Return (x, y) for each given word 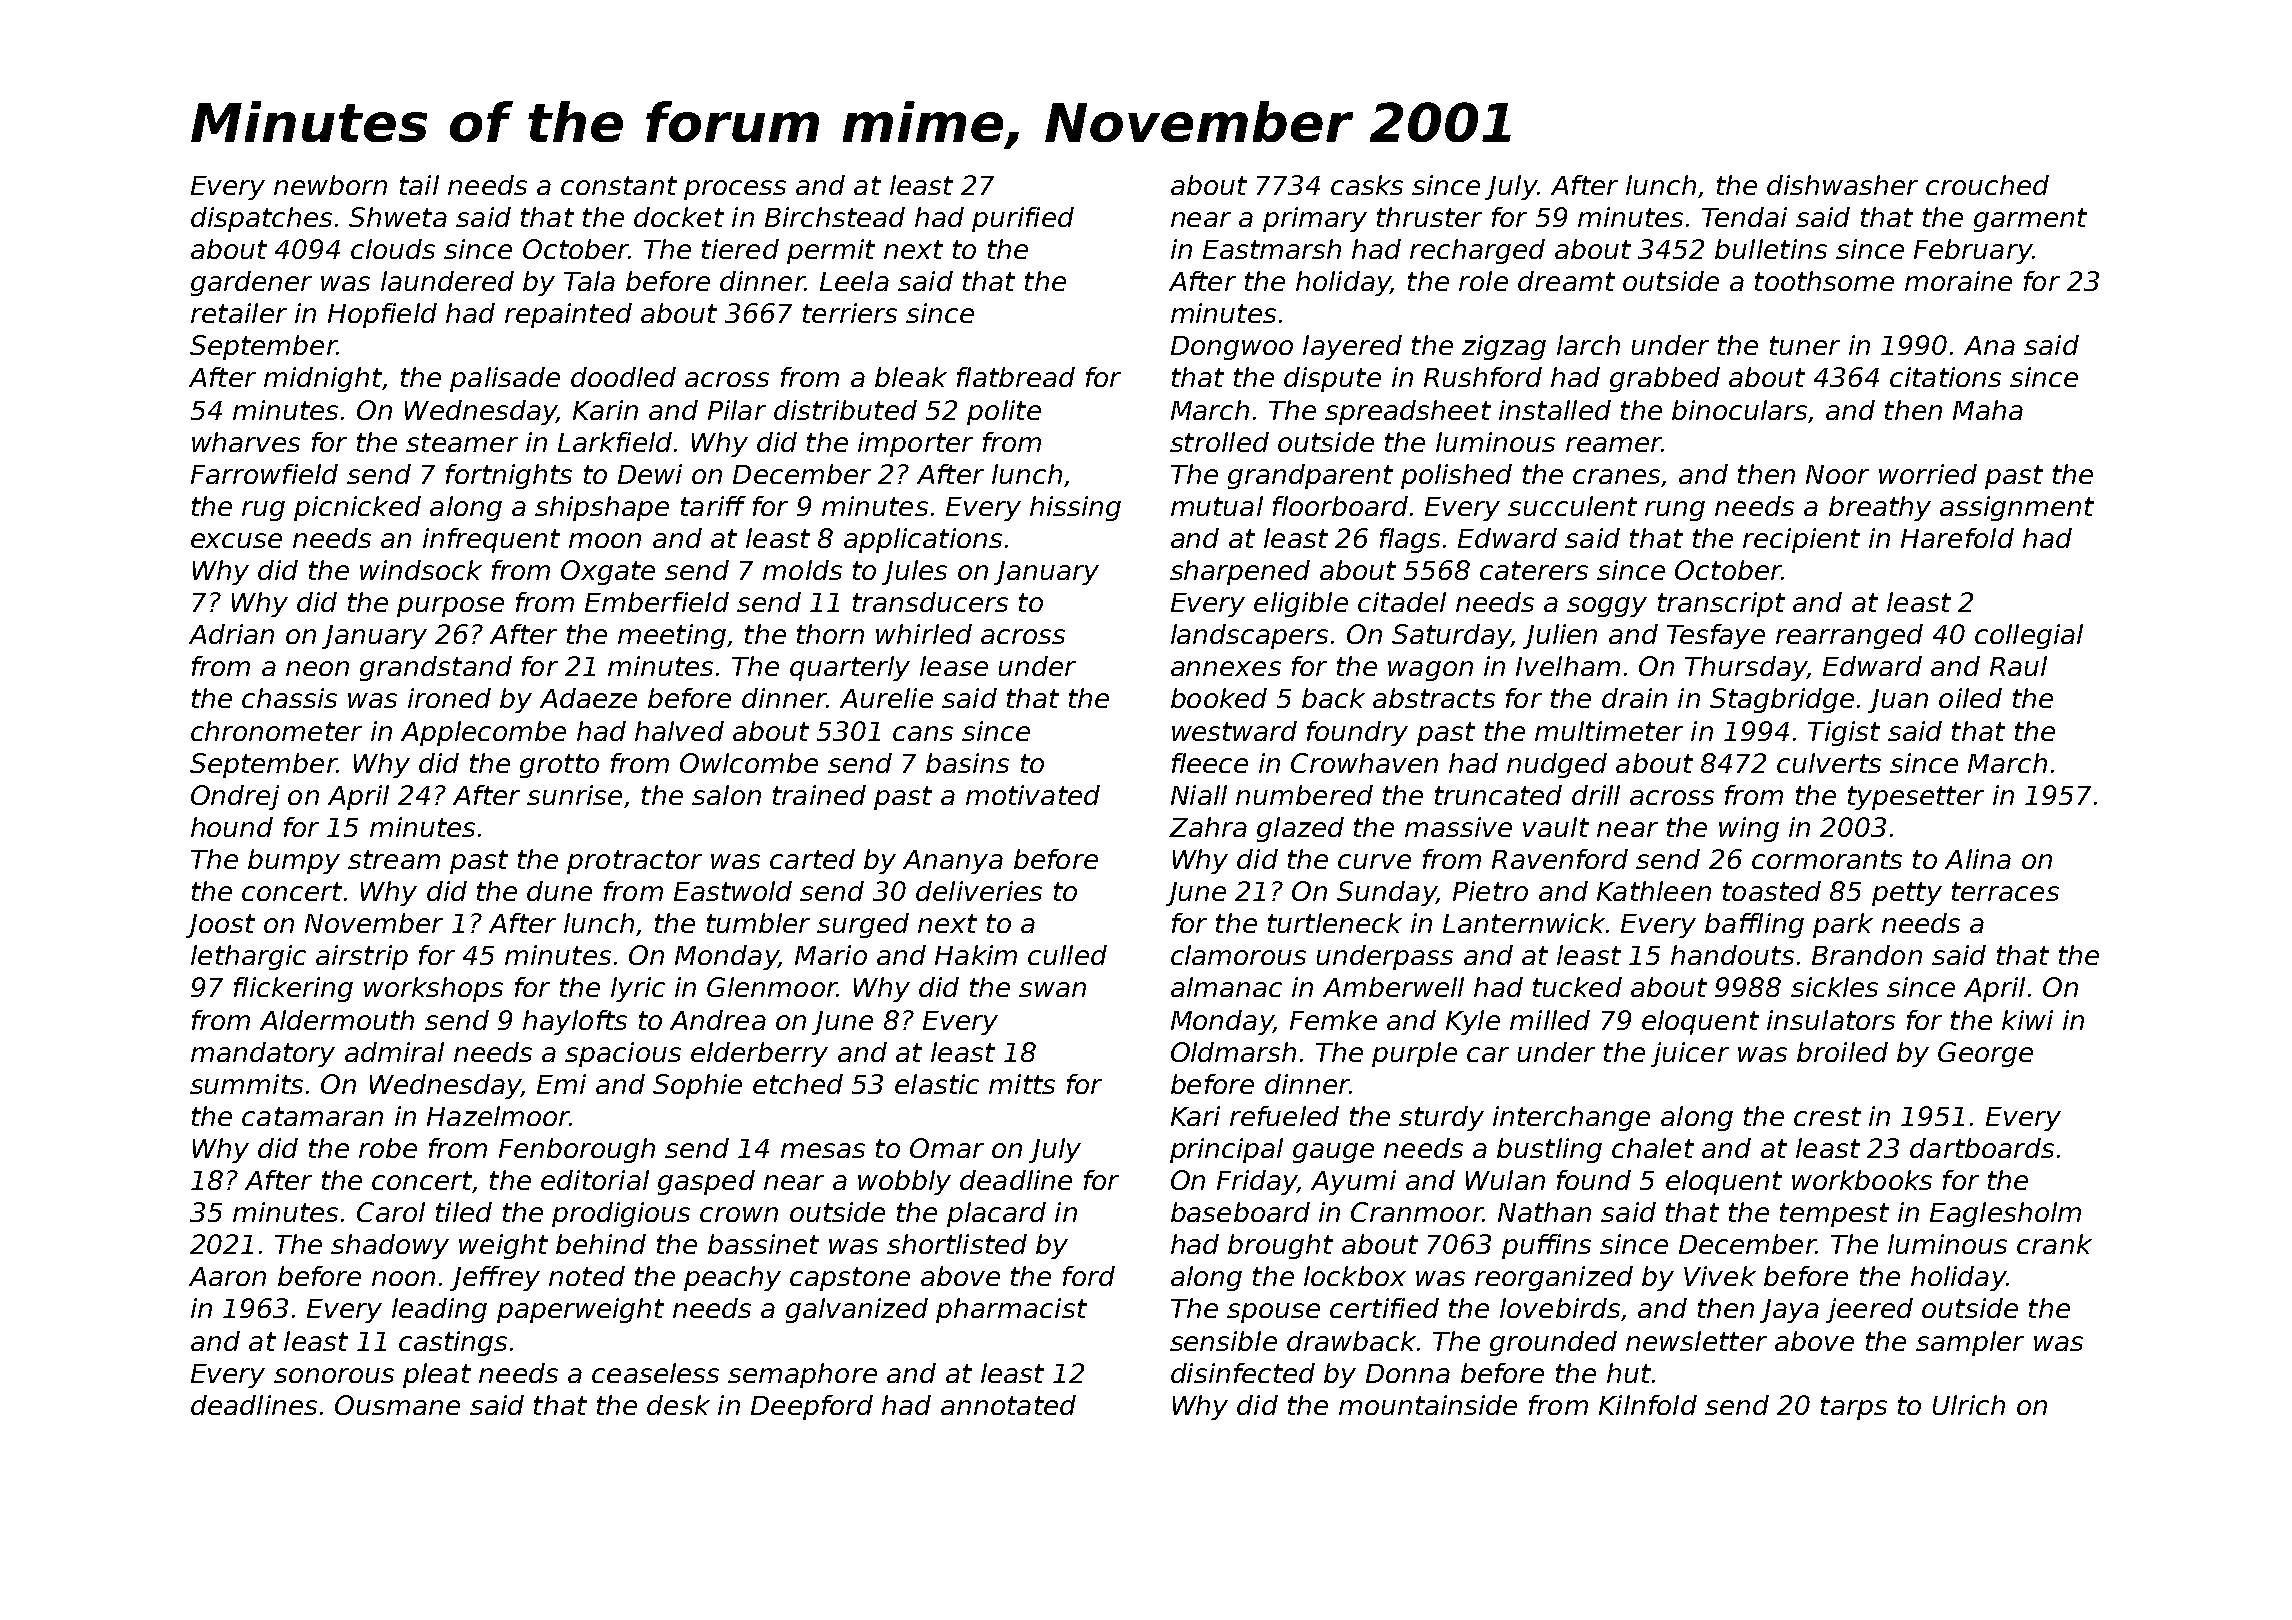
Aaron (227, 1276)
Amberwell (1393, 987)
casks (1367, 185)
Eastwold (733, 891)
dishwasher (1842, 185)
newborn (330, 185)
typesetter (1916, 798)
